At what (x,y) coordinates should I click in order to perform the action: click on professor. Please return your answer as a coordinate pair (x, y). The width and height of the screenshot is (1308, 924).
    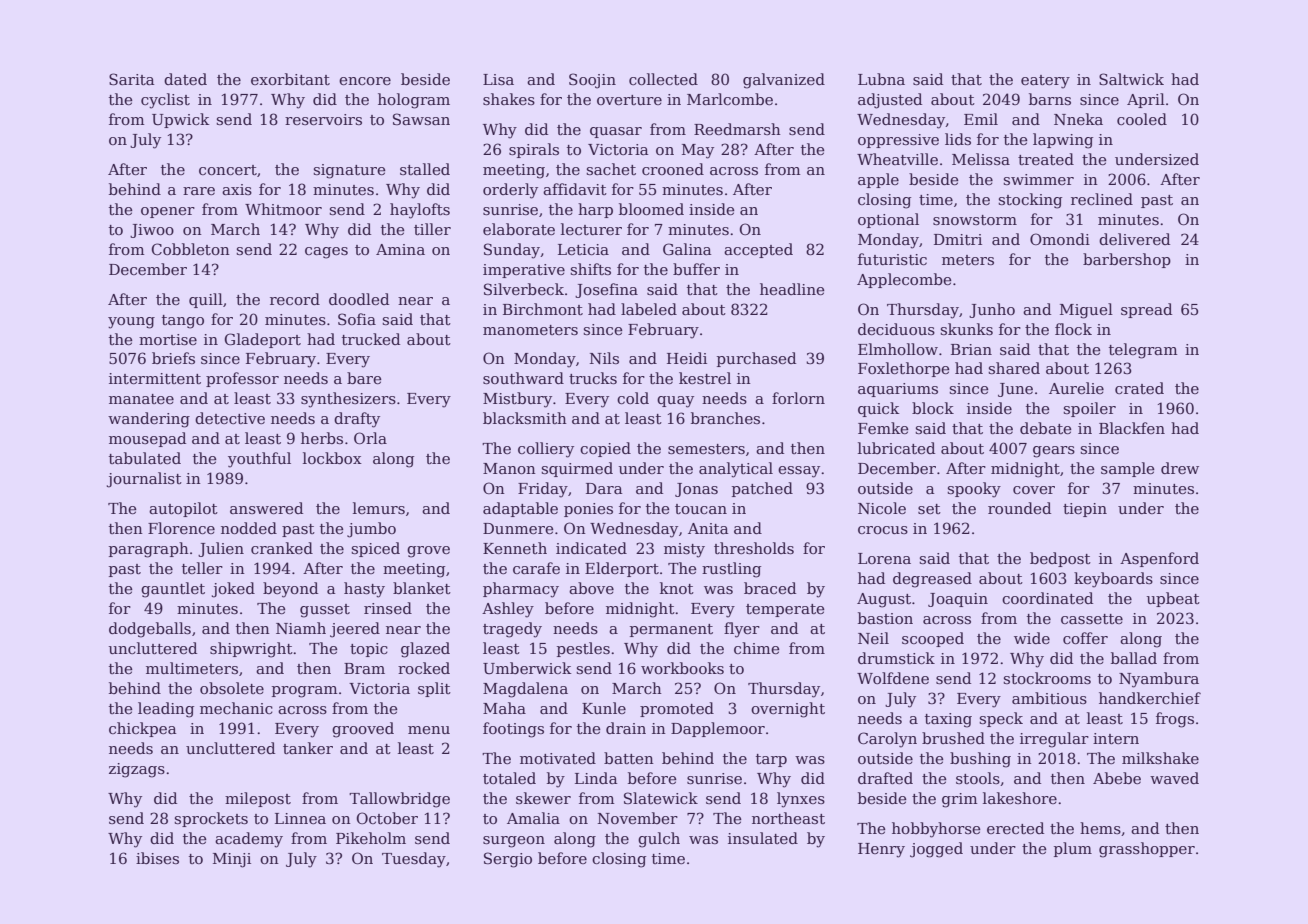
    Looking at the image, I should click on (242, 379).
